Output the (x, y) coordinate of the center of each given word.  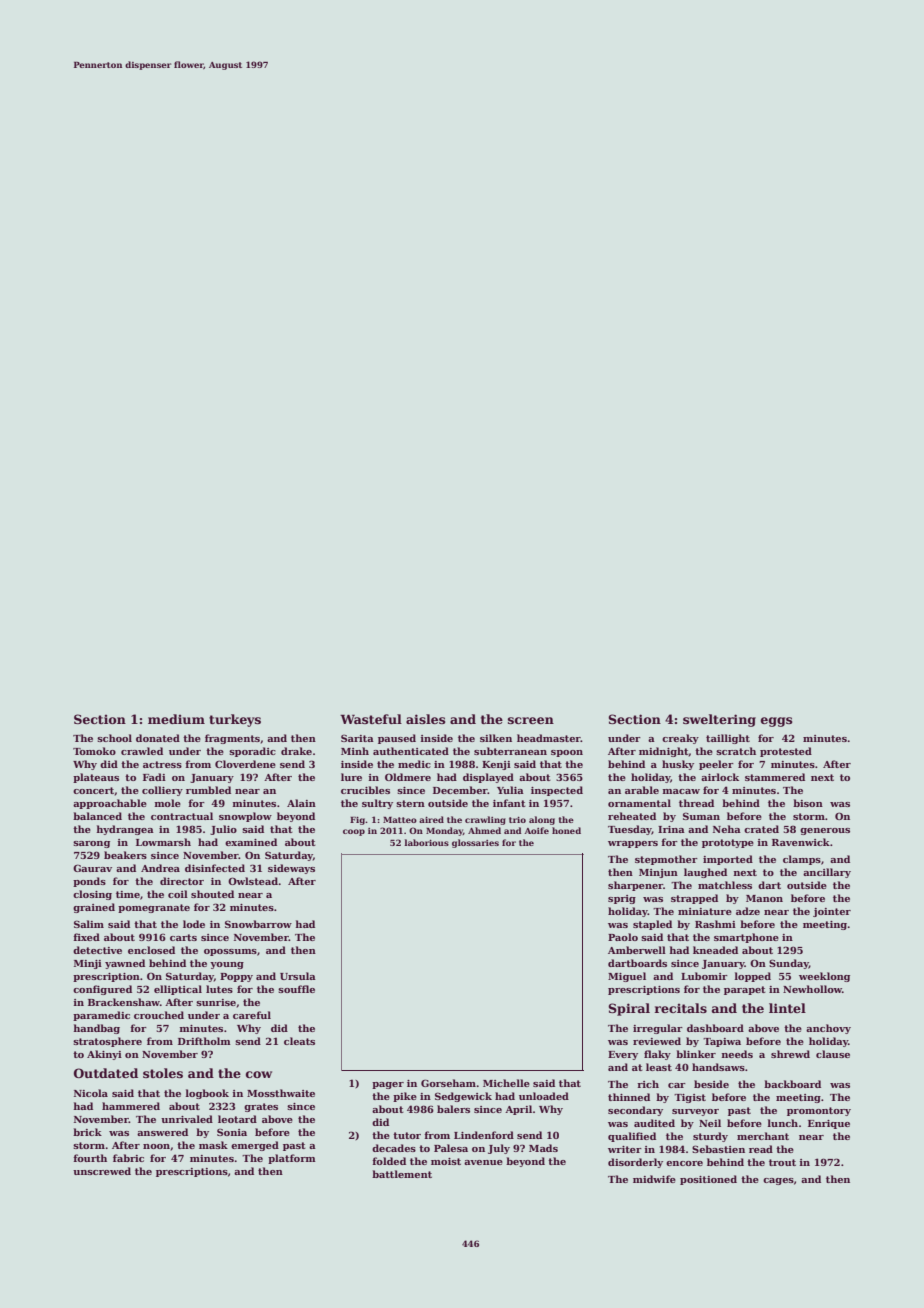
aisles (425, 719)
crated (761, 829)
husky (678, 765)
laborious (426, 842)
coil (178, 894)
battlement (402, 1174)
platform (292, 1159)
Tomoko (94, 751)
